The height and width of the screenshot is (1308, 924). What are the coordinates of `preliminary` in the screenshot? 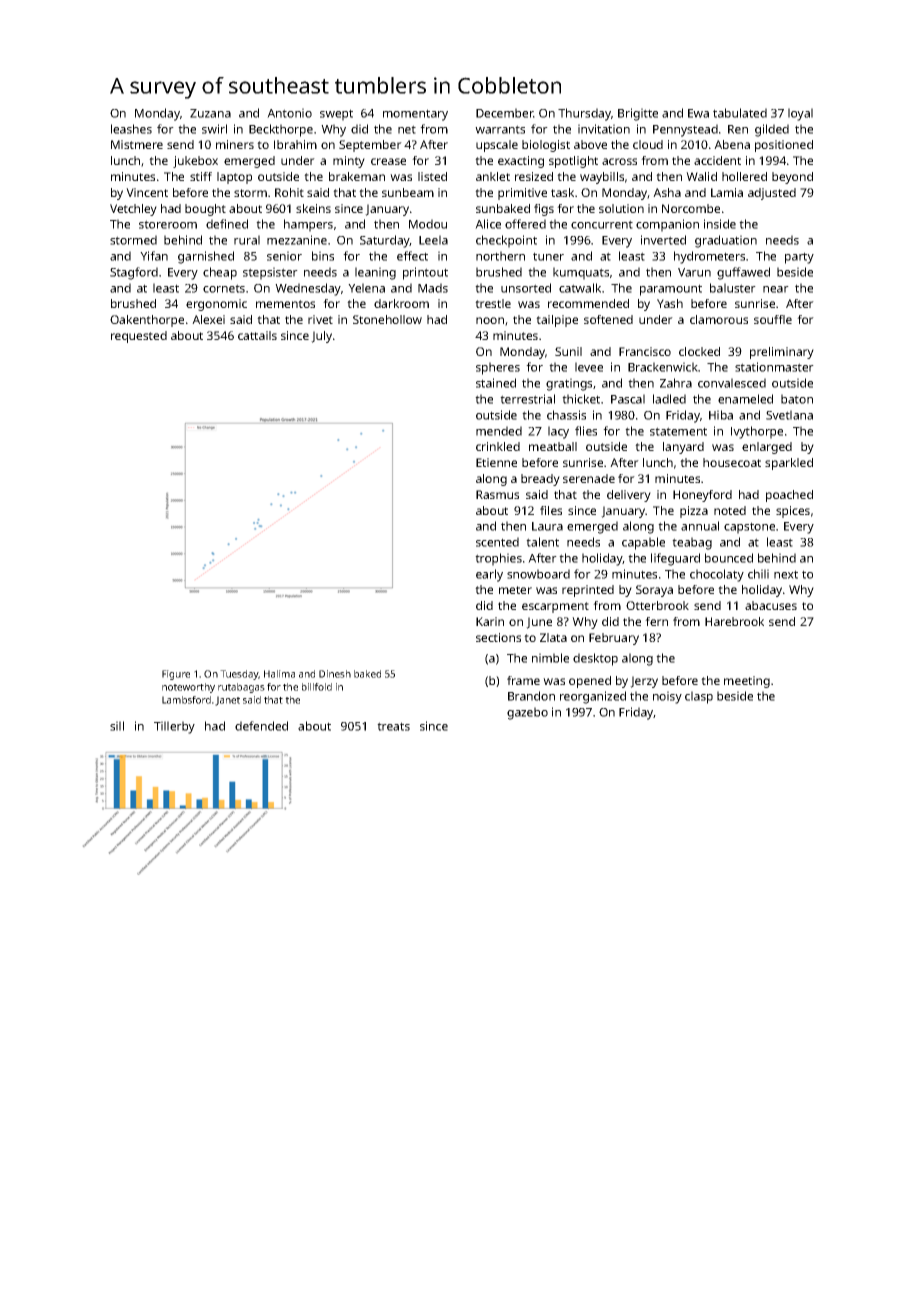 It's located at (782, 353).
